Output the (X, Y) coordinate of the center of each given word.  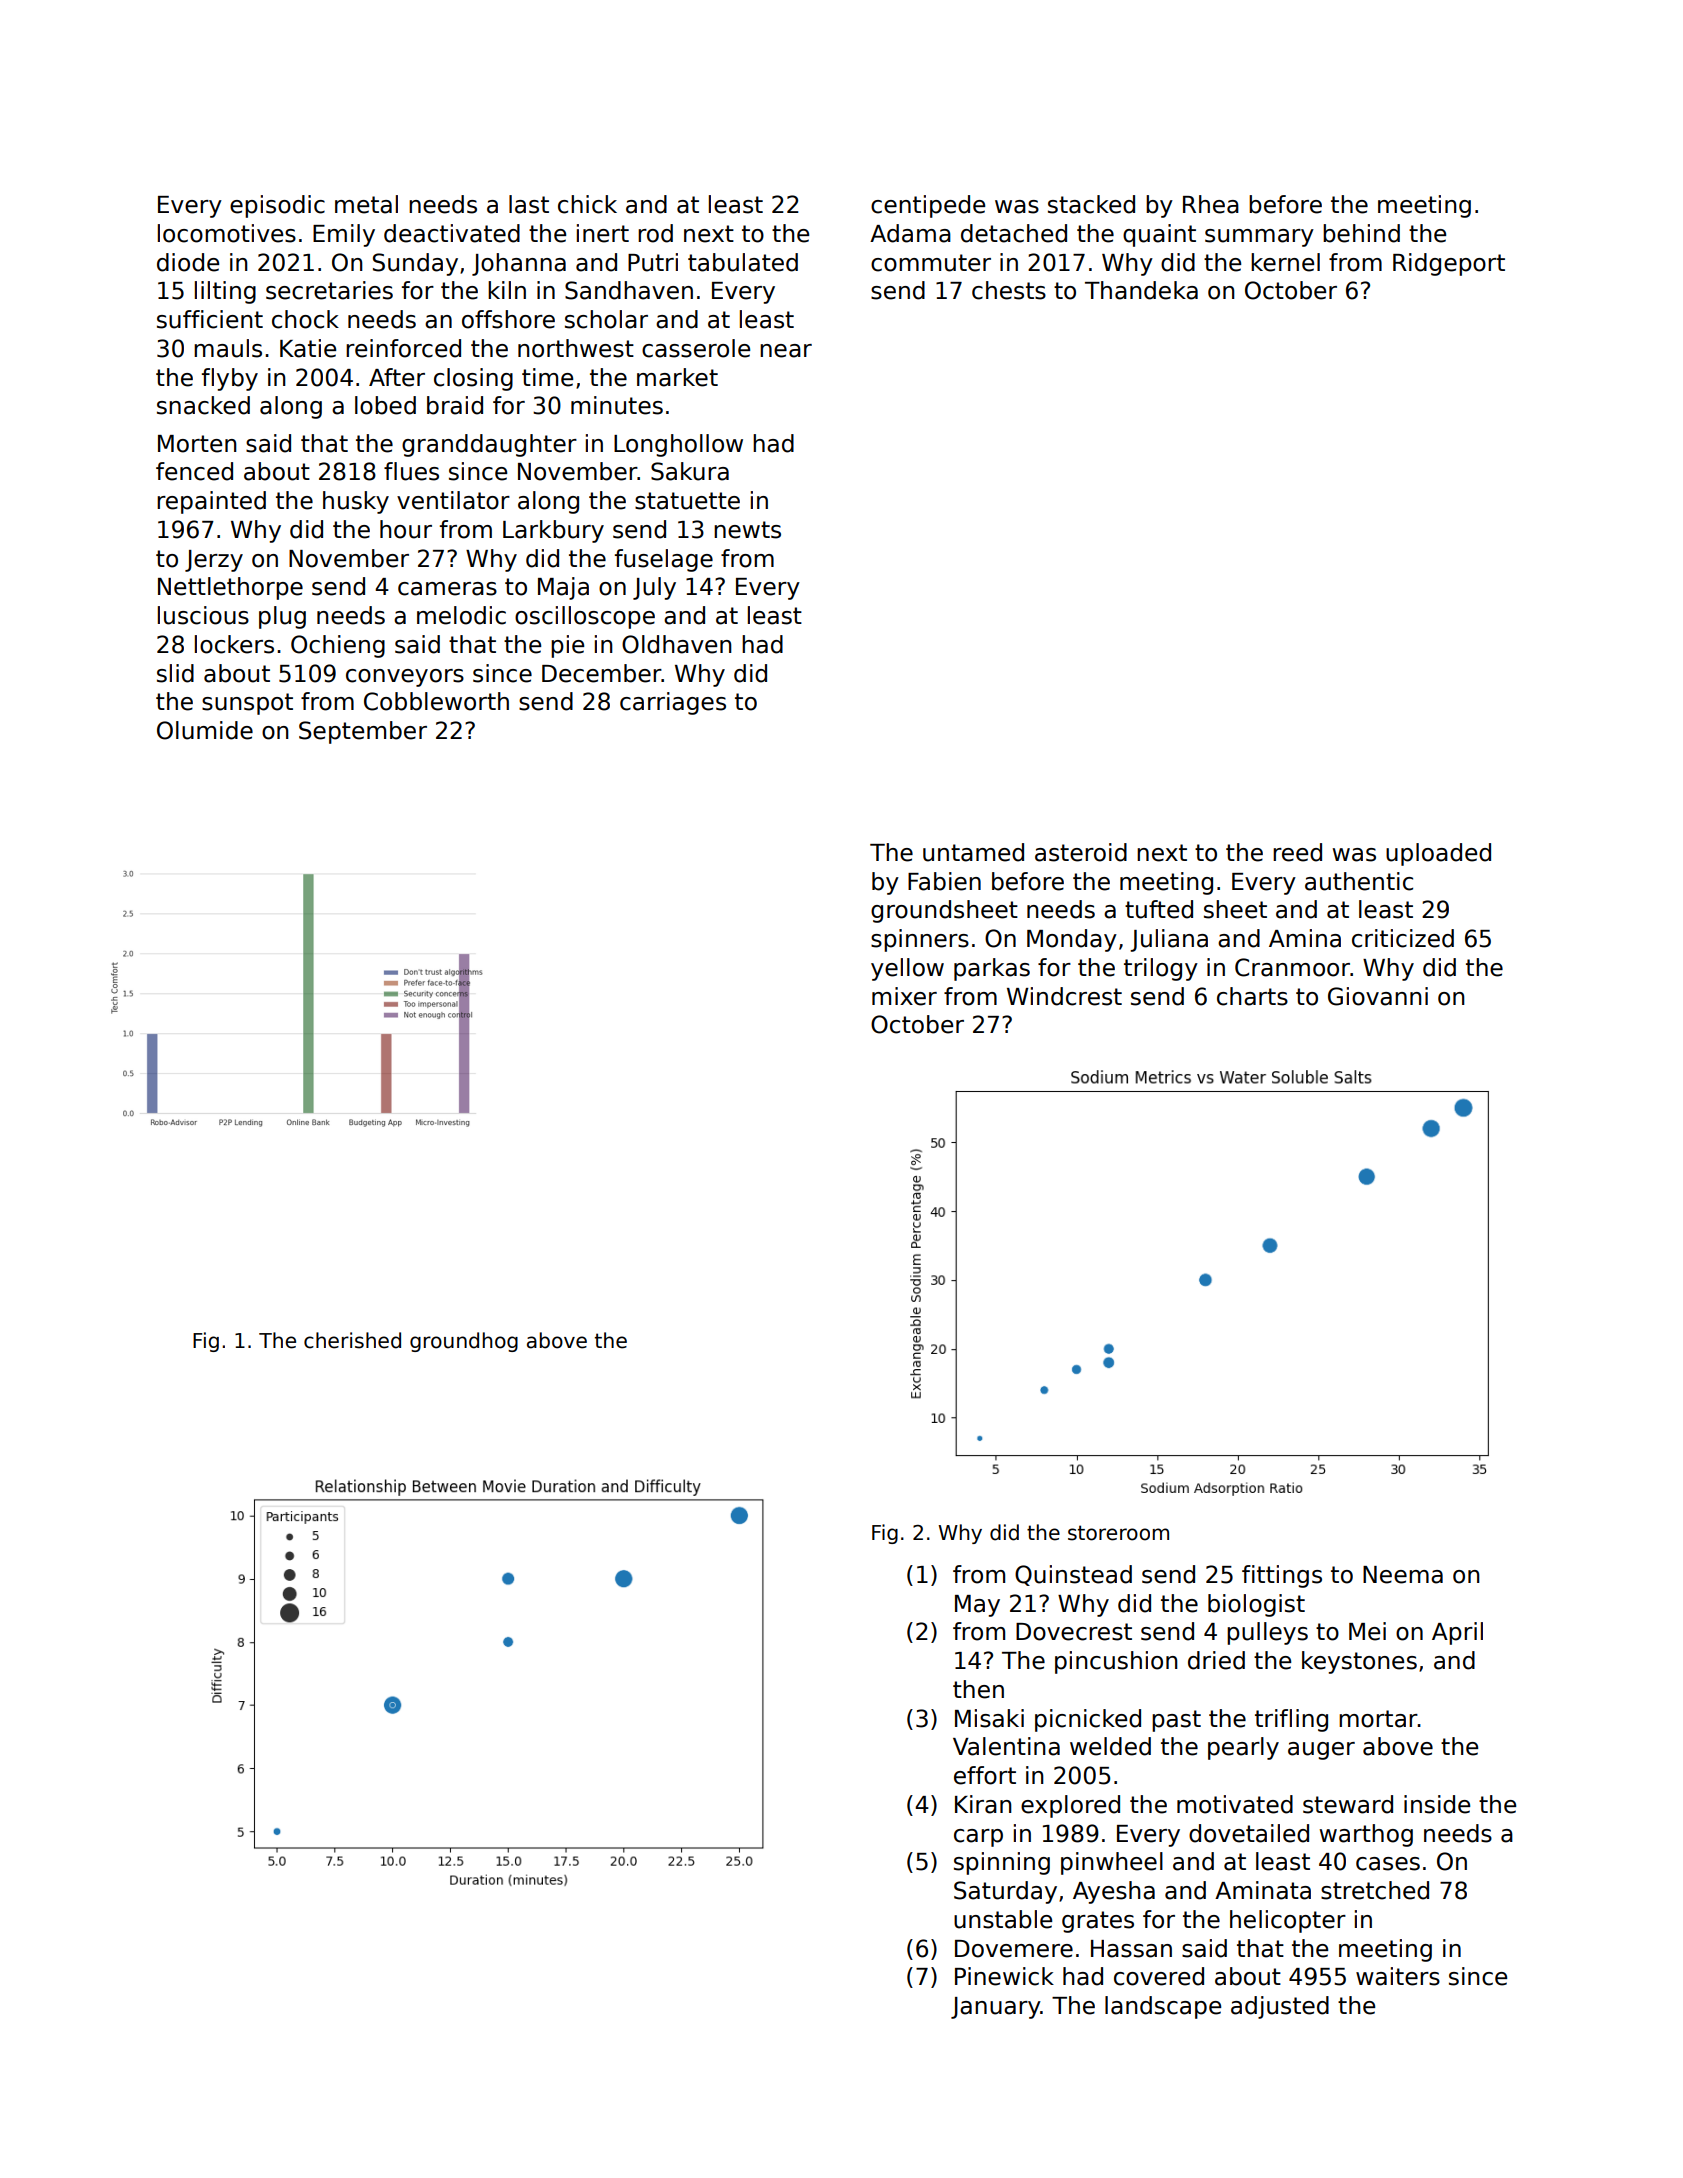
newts (747, 530)
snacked (203, 405)
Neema (1403, 1575)
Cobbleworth (436, 701)
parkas (992, 969)
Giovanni (1378, 996)
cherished (352, 1340)
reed (1297, 852)
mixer (904, 996)
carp (978, 1838)
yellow (907, 969)
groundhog (464, 1342)
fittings (1282, 1576)
